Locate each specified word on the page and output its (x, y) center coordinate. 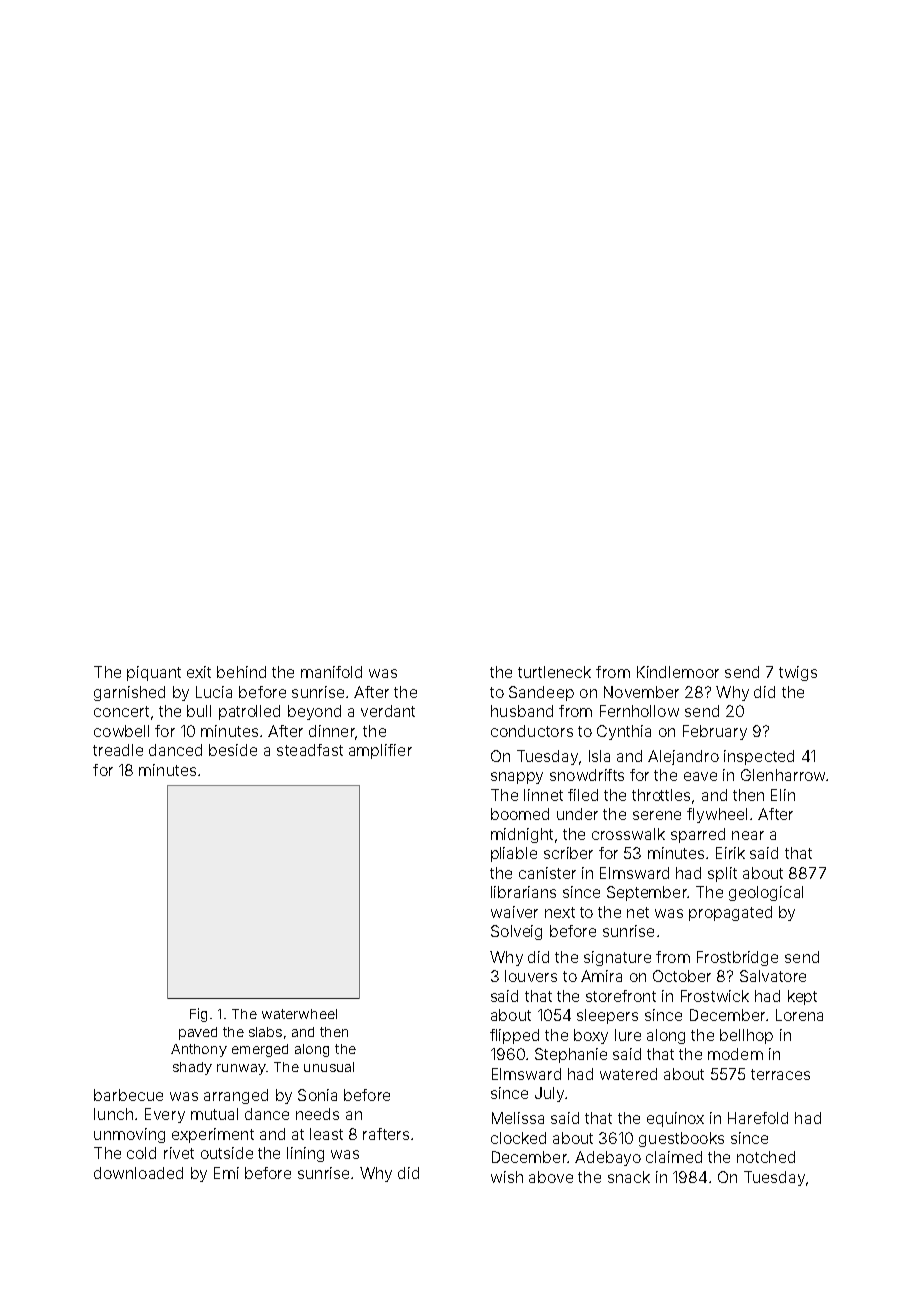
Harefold (758, 1118)
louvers (531, 976)
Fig (198, 1015)
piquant (154, 673)
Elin (783, 795)
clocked (518, 1138)
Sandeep (541, 693)
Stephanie (571, 1055)
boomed (520, 814)
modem (735, 1054)
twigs (798, 673)
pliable (514, 854)
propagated (730, 913)
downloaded (138, 1173)
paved (198, 1033)
